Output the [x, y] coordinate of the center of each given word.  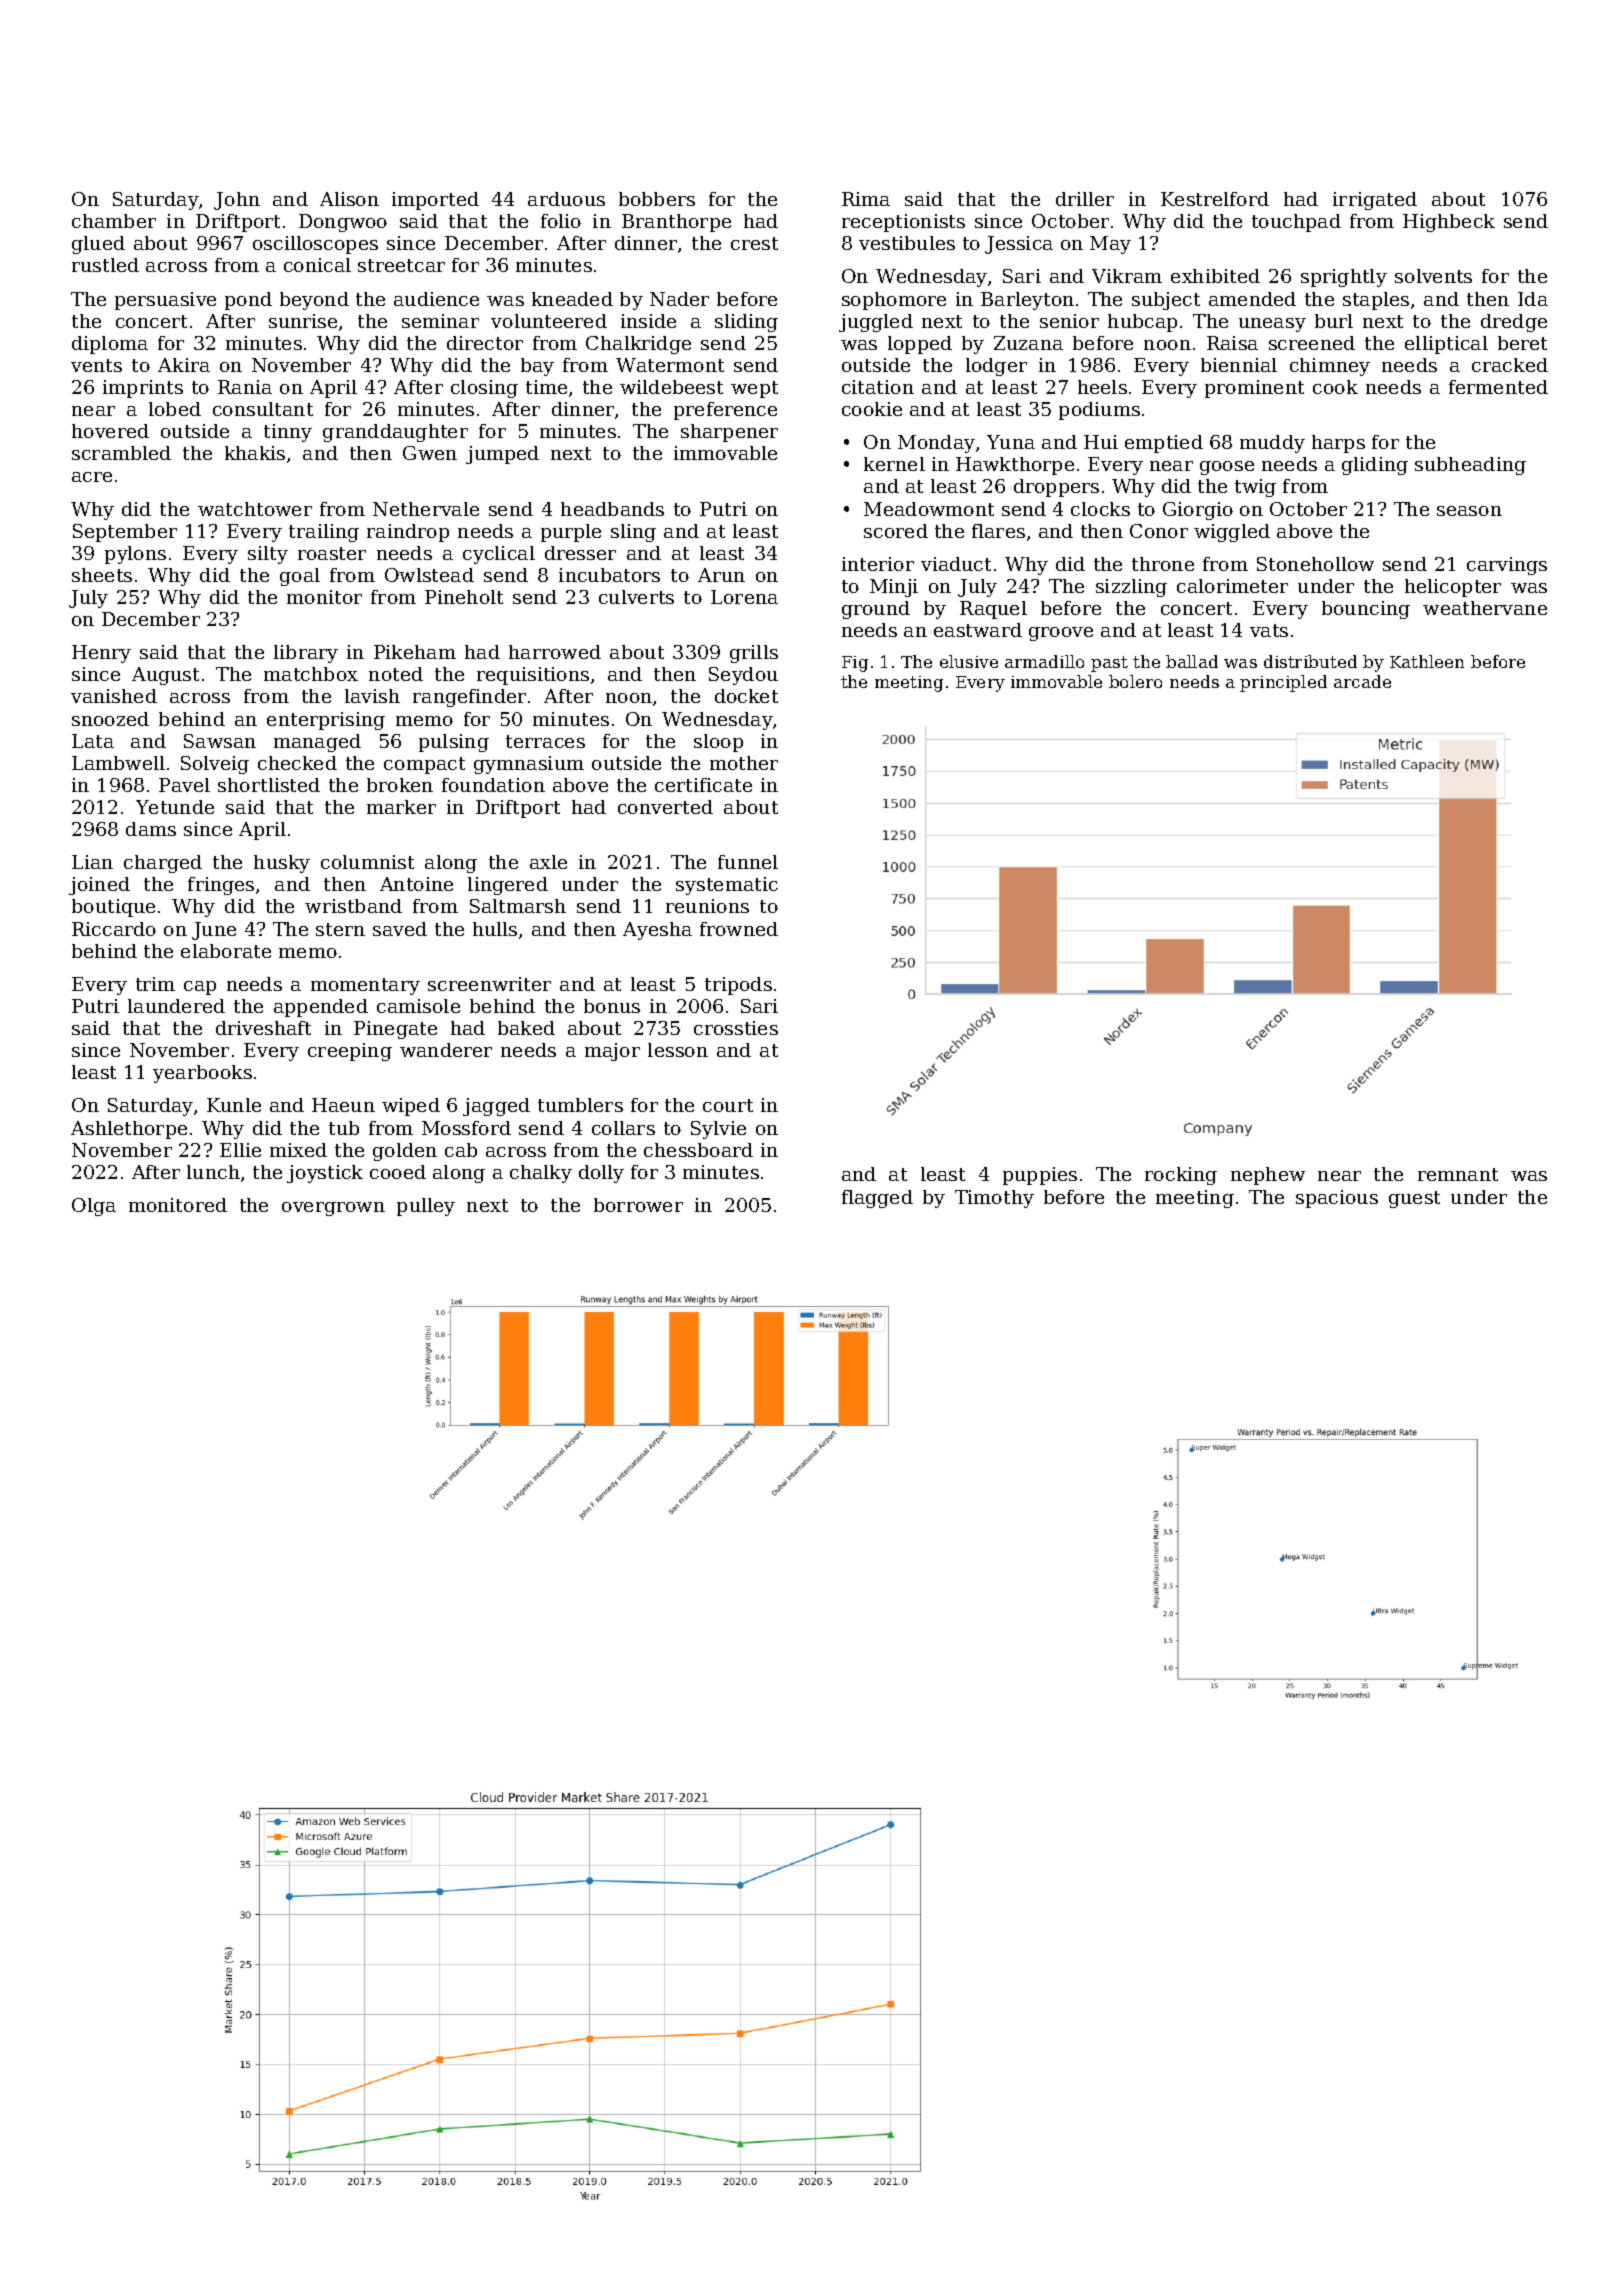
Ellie [240, 1150]
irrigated [1375, 201]
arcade [1362, 681]
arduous [566, 199]
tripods [738, 986]
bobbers [657, 199]
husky [282, 864]
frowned [739, 929]
